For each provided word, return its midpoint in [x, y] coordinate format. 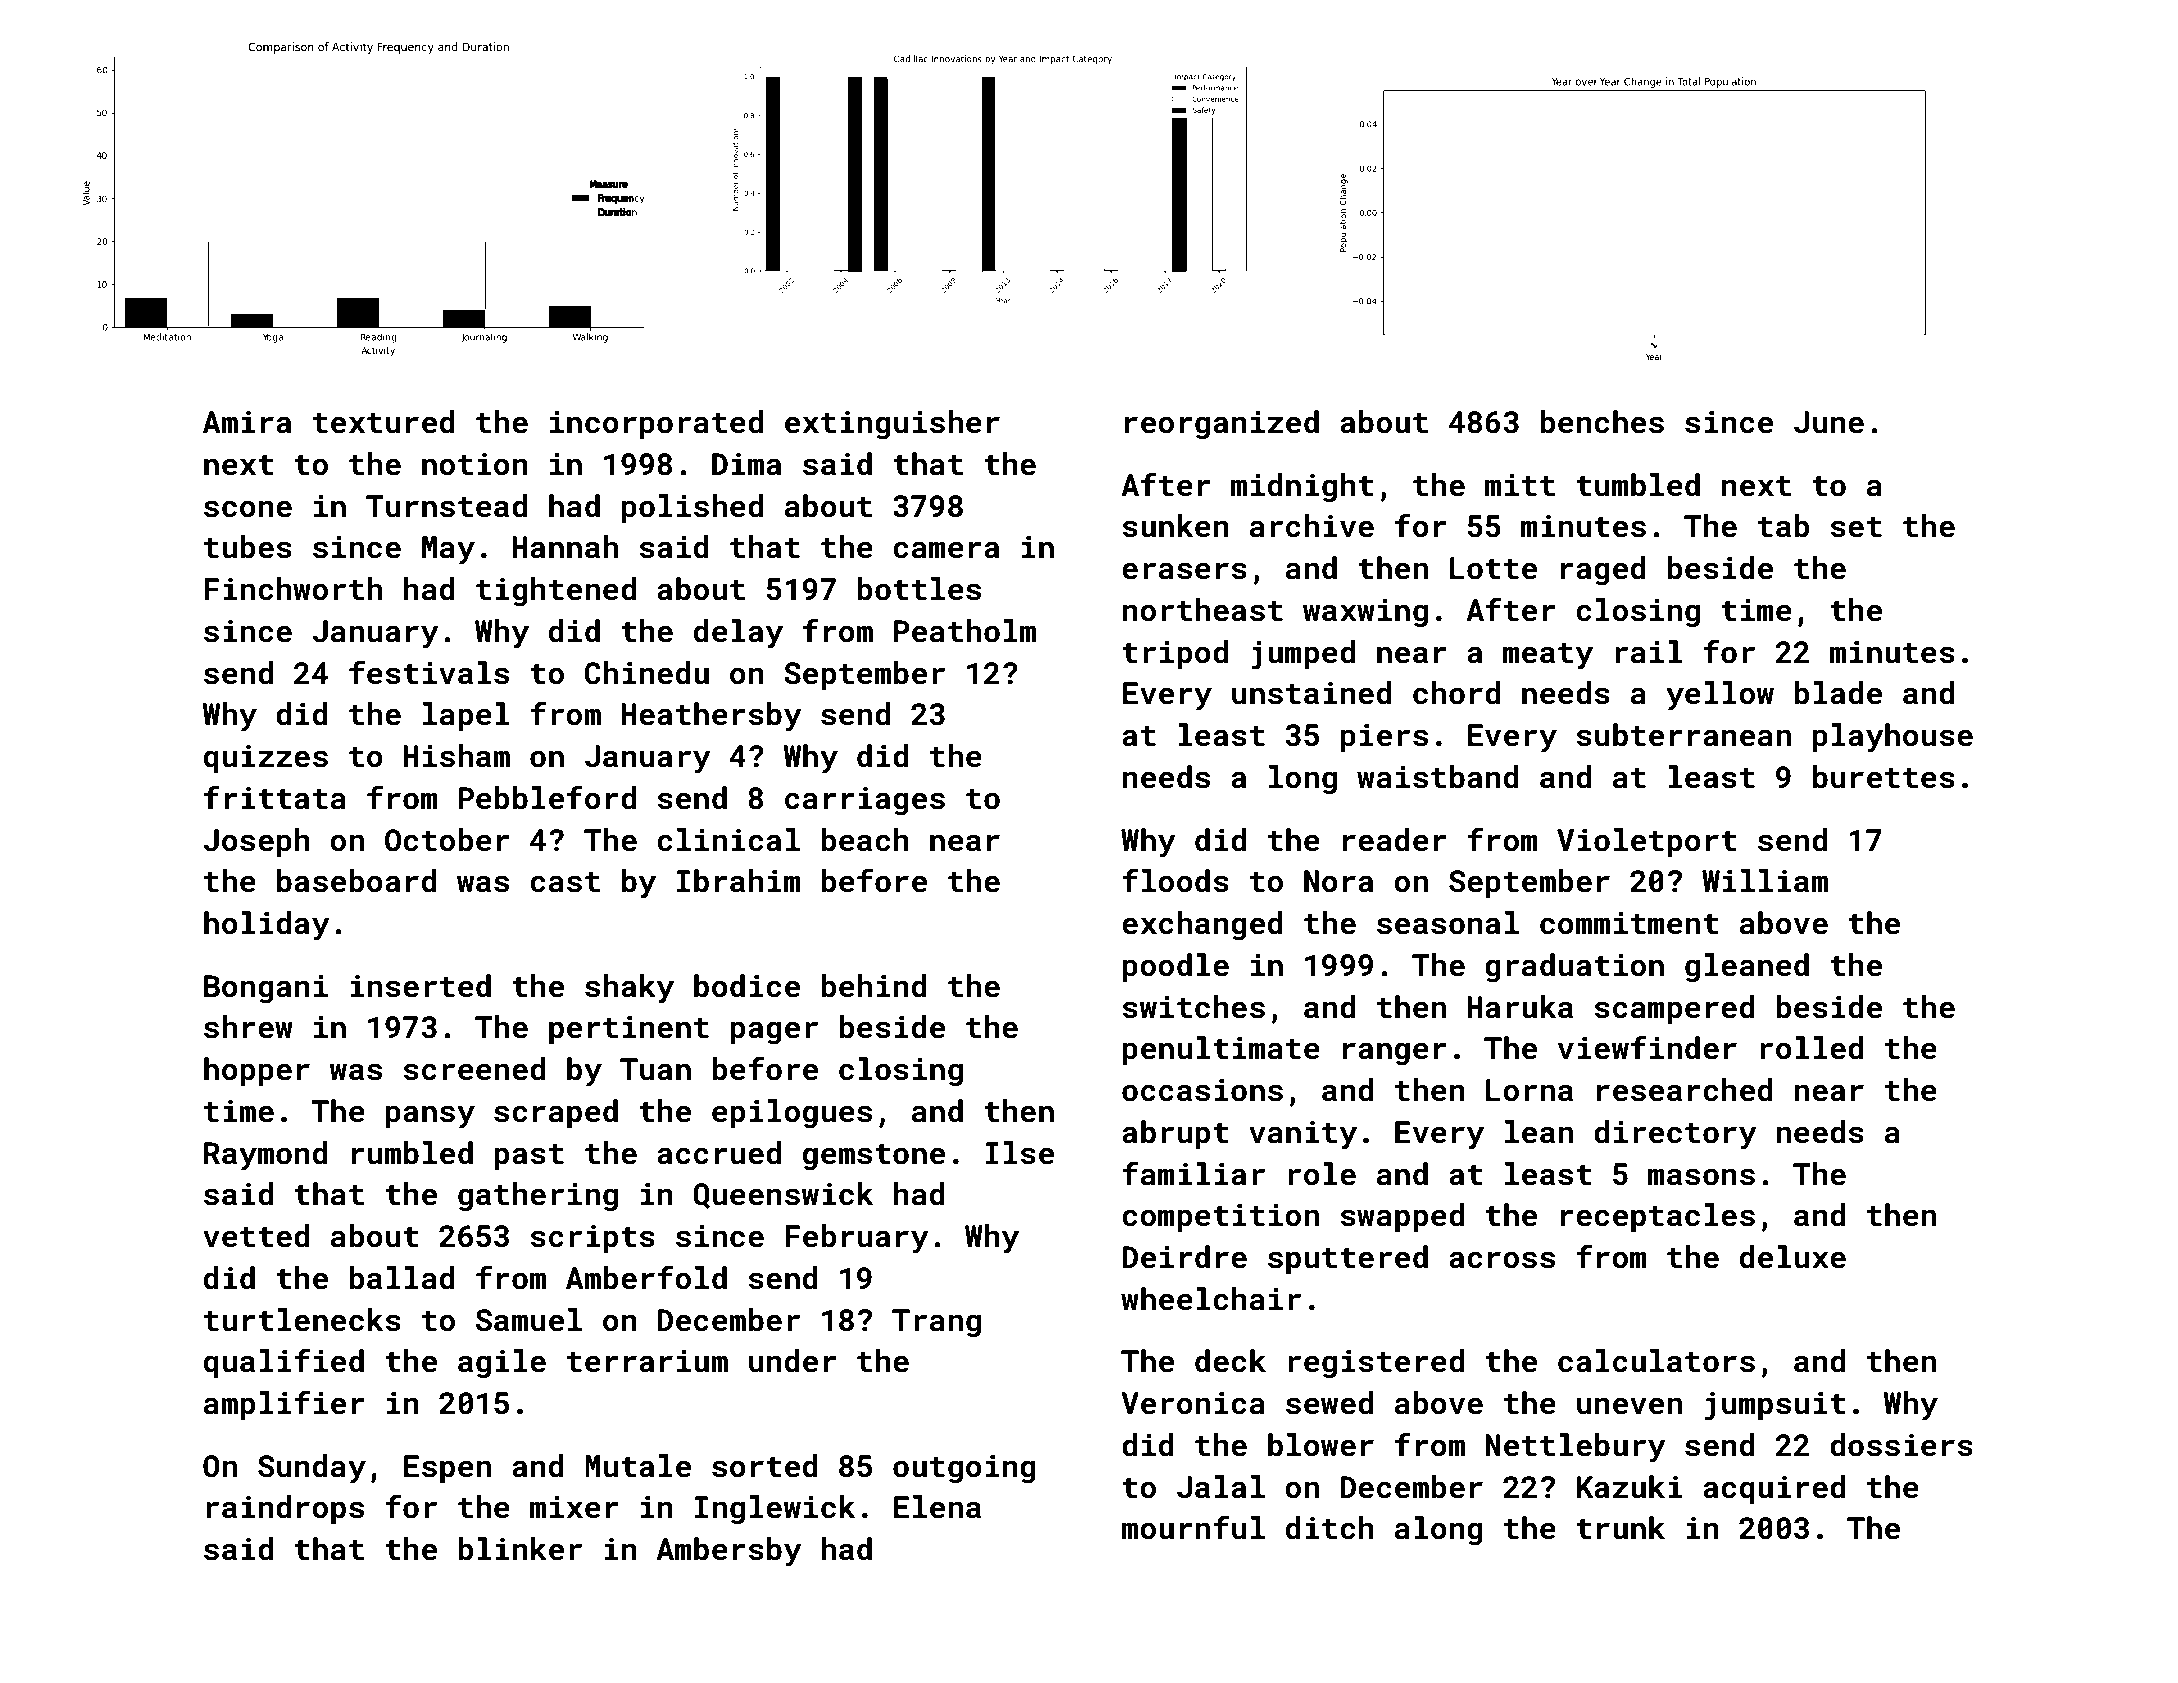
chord [1456, 693]
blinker [520, 1549]
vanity [1303, 1135]
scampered [1675, 1009]
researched [1685, 1090]
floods [1176, 880]
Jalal [1221, 1487]
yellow [1720, 696]
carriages [865, 801]
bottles [919, 589]
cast [565, 882]
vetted [256, 1236]
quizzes [266, 758]
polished [692, 508]
